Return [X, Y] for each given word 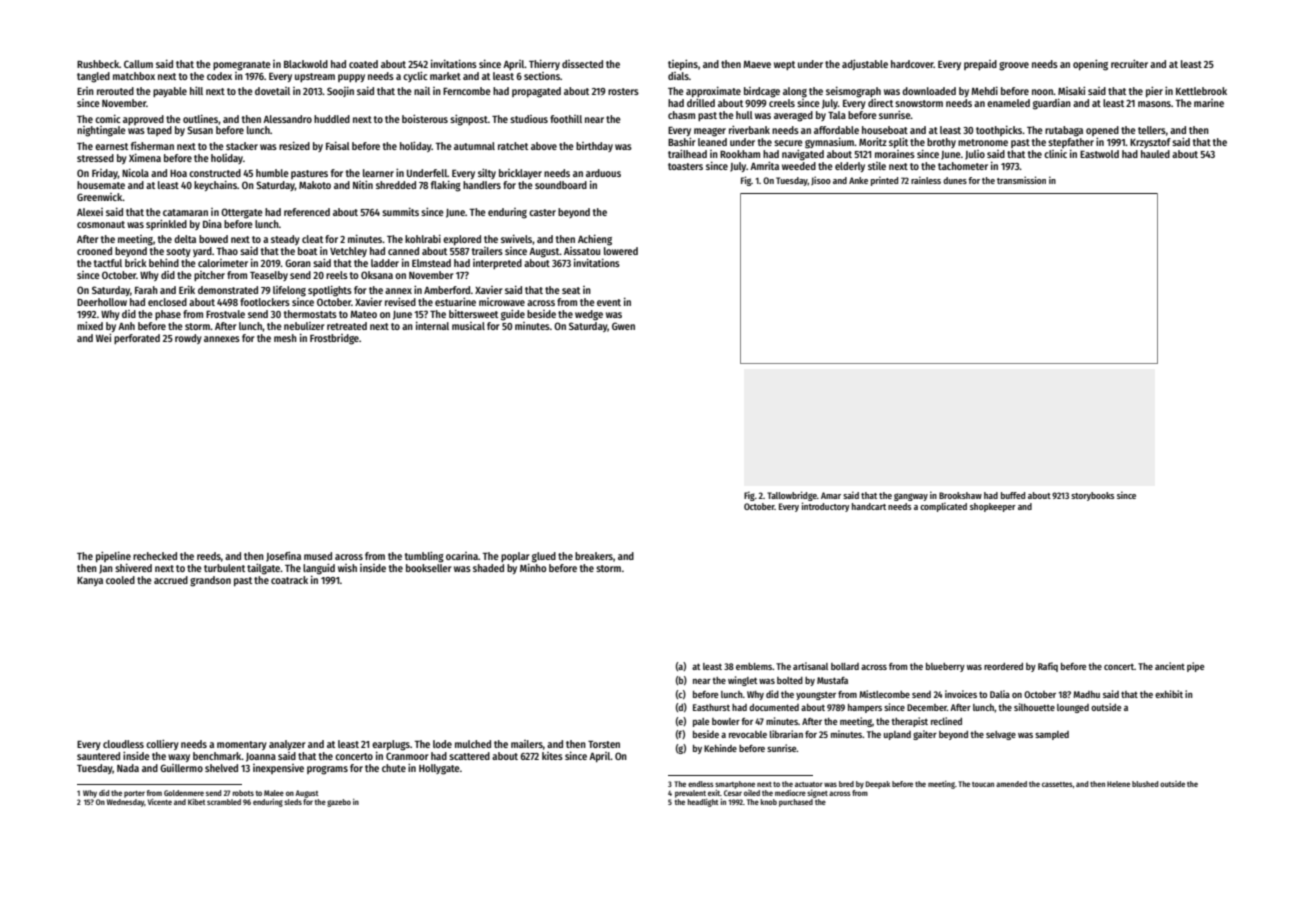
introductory [826, 507]
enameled [1008, 103]
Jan [106, 569]
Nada [128, 768]
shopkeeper [993, 507]
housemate [101, 185]
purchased [796, 803]
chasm [681, 115]
